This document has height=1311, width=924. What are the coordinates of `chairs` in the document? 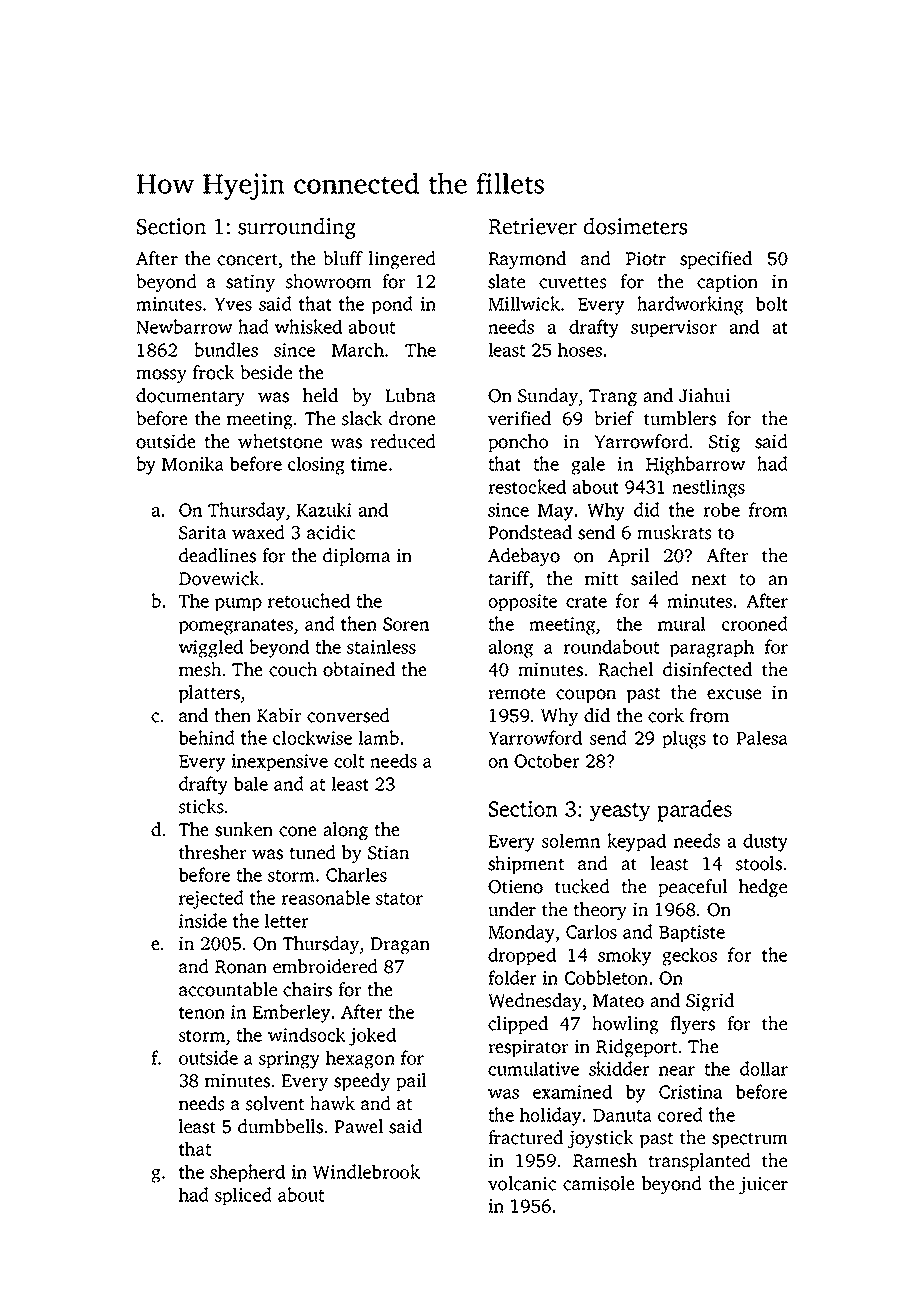 It's located at (307, 989).
